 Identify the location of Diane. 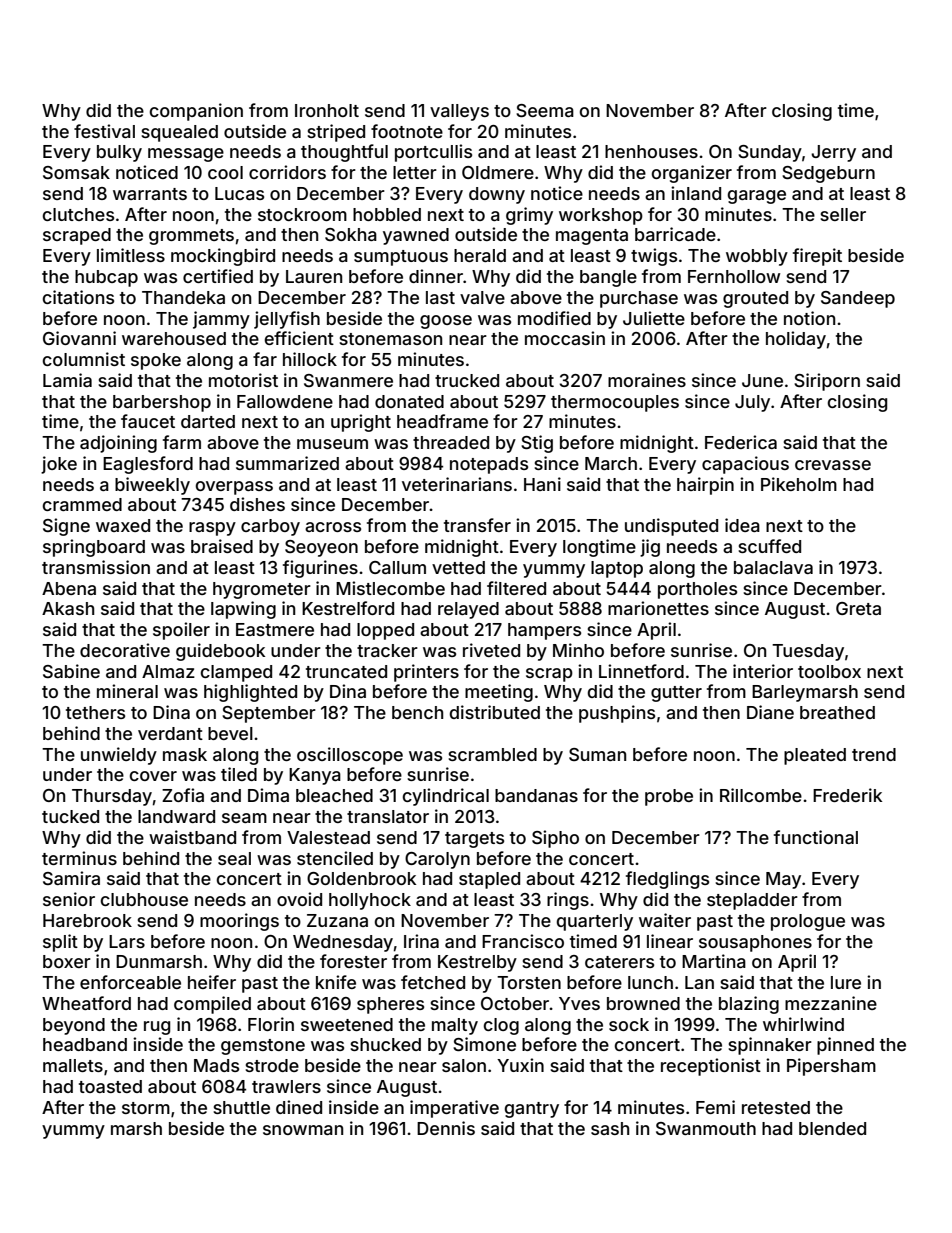
(770, 712).
